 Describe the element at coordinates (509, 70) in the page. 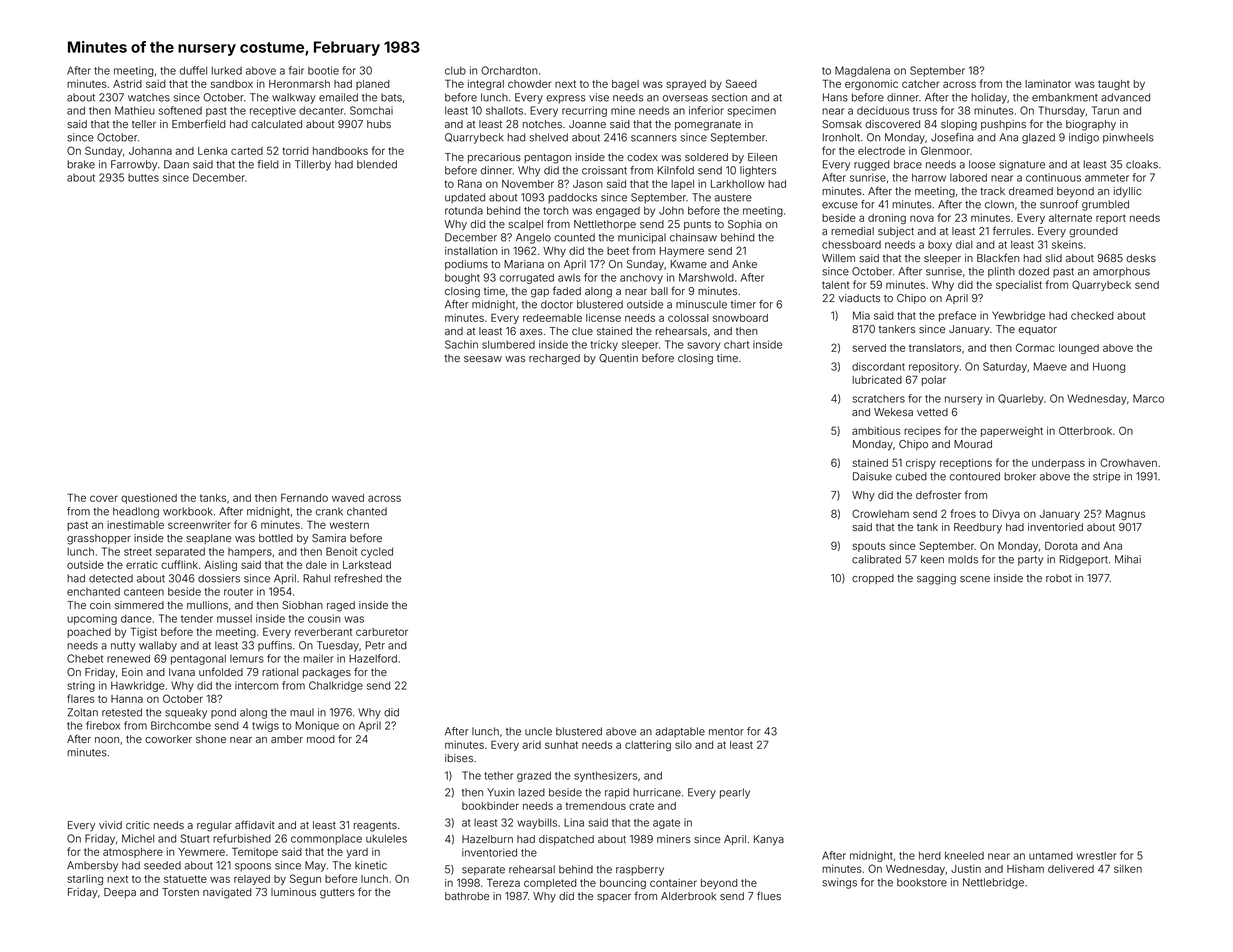

I see `Orchardton` at that location.
